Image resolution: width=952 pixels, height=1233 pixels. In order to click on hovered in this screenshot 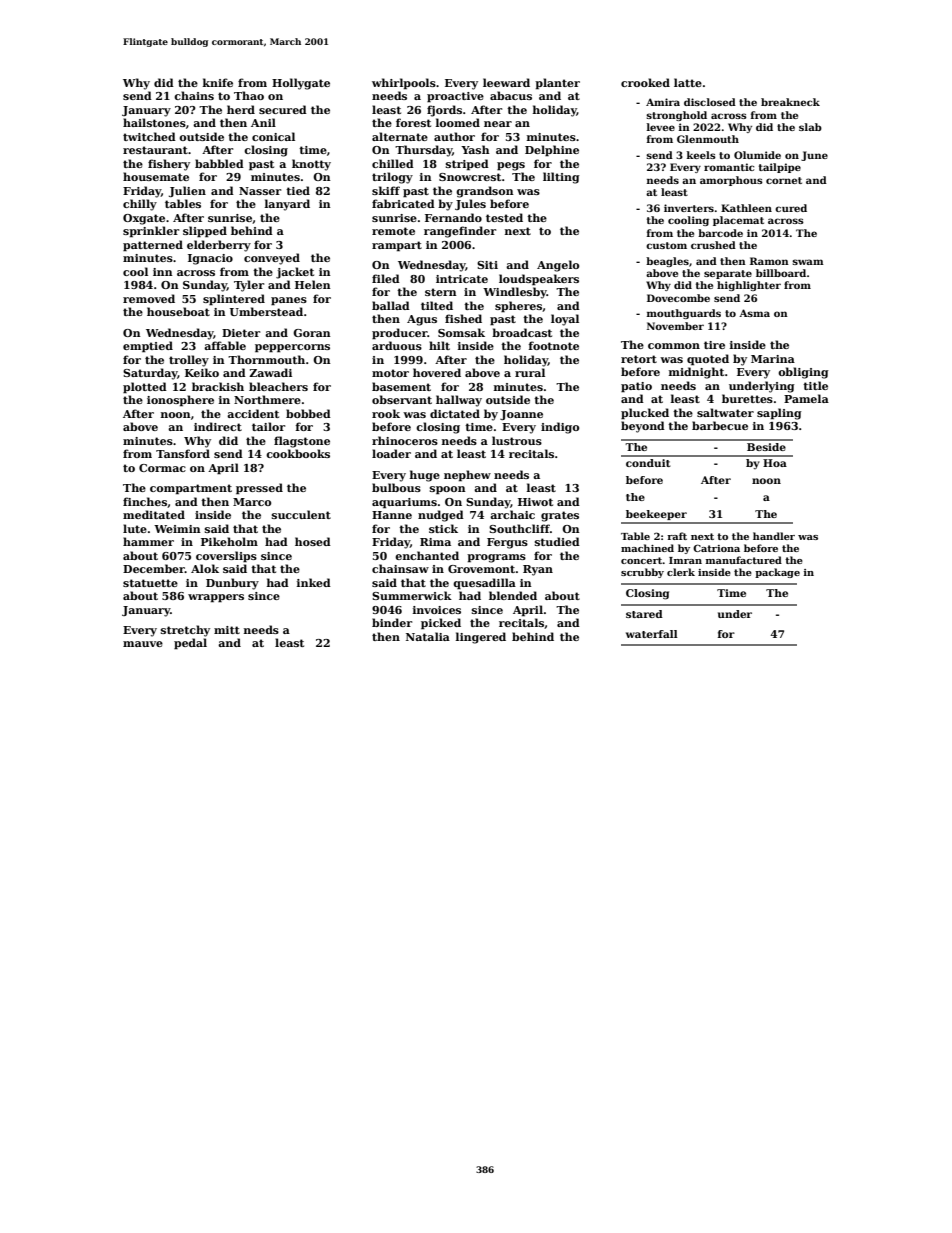, I will do `click(437, 372)`.
